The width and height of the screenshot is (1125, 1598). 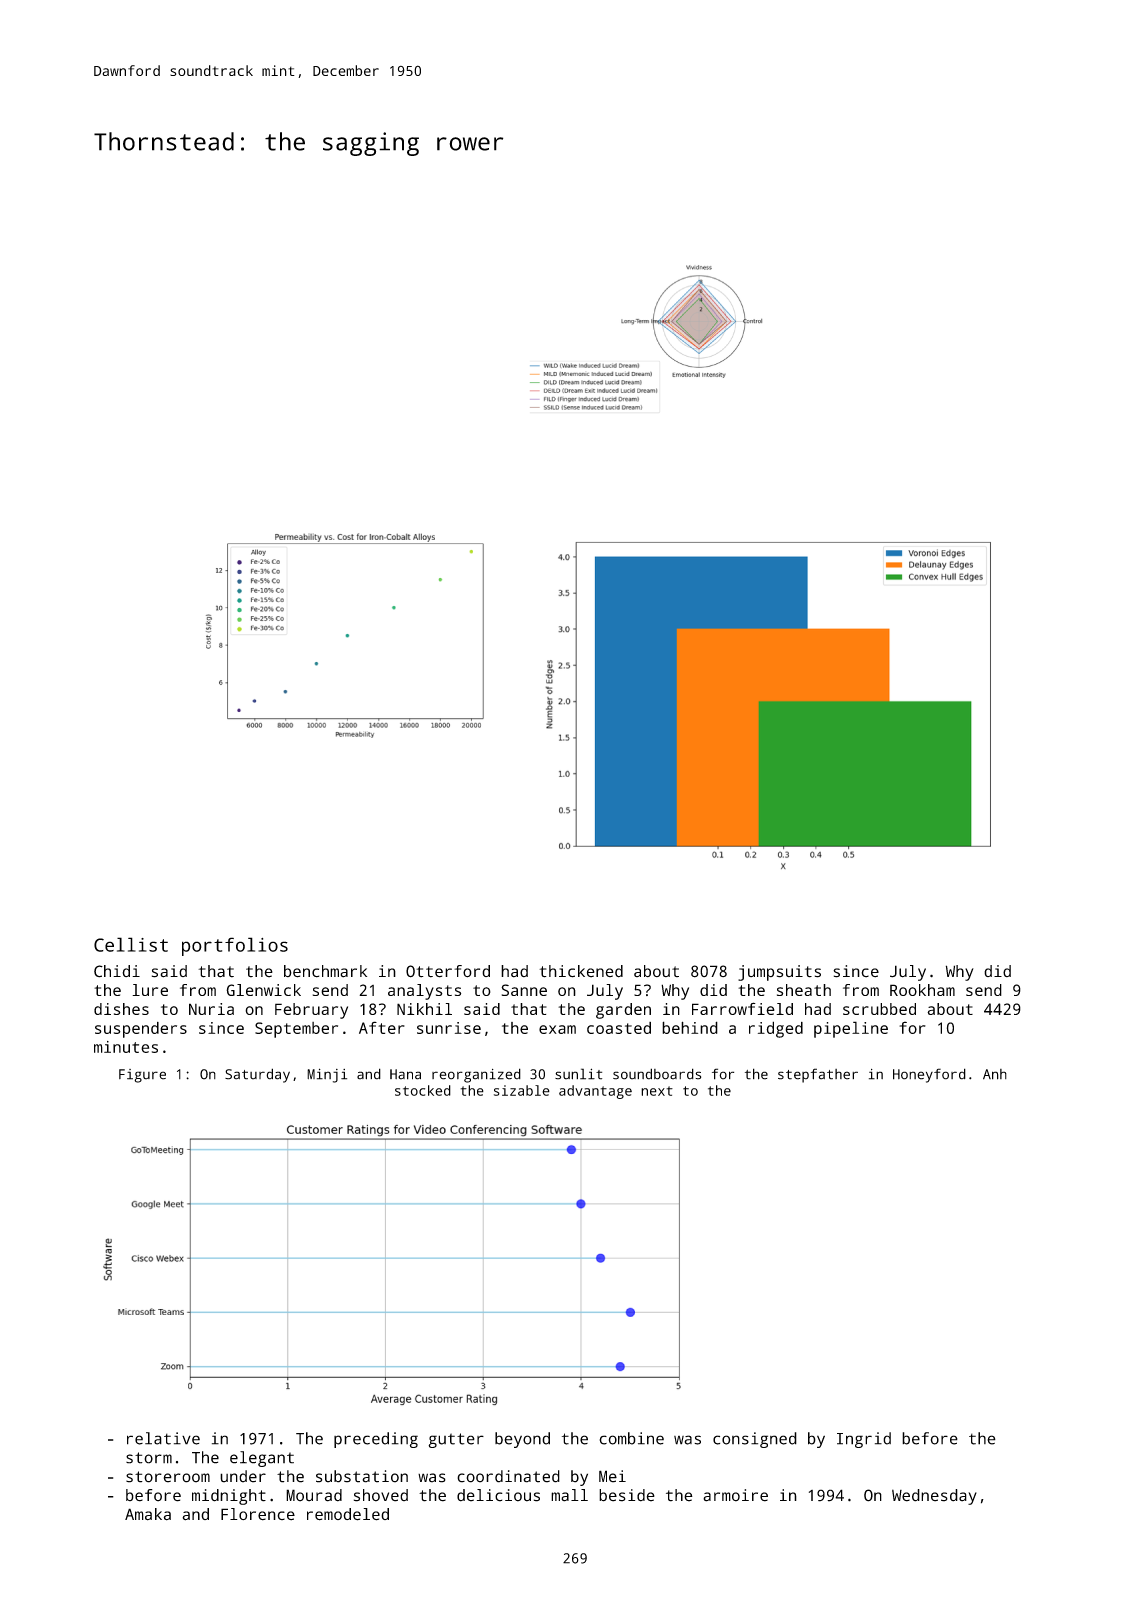 What do you see at coordinates (595, 1092) in the screenshot?
I see `advantage` at bounding box center [595, 1092].
